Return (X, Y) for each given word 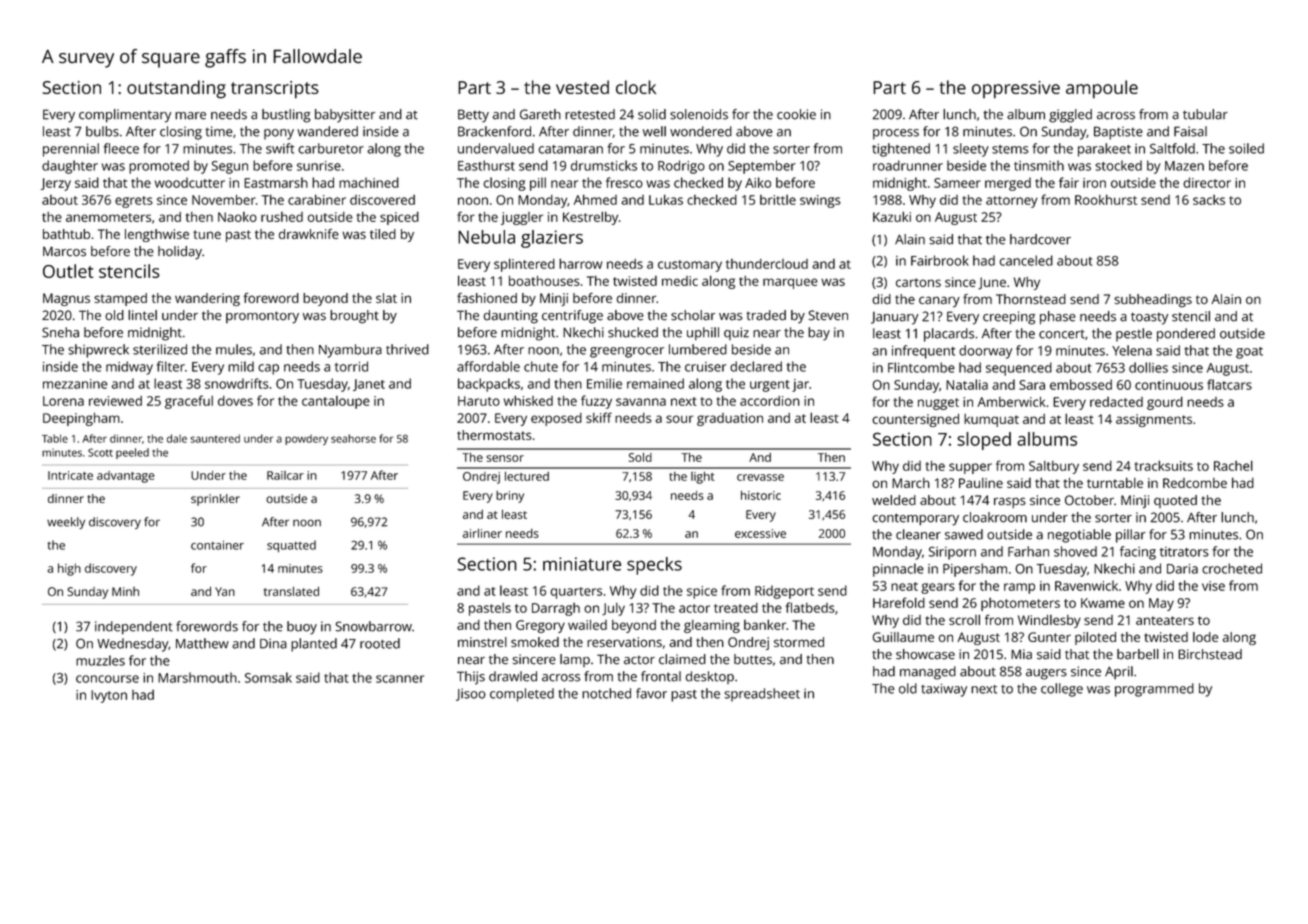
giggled (1070, 116)
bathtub (66, 234)
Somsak (268, 677)
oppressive (1016, 90)
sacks (1209, 200)
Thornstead (1031, 299)
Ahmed (595, 199)
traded (766, 315)
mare (190, 116)
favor (651, 693)
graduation (730, 419)
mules (234, 349)
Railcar (285, 475)
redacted (1116, 402)
